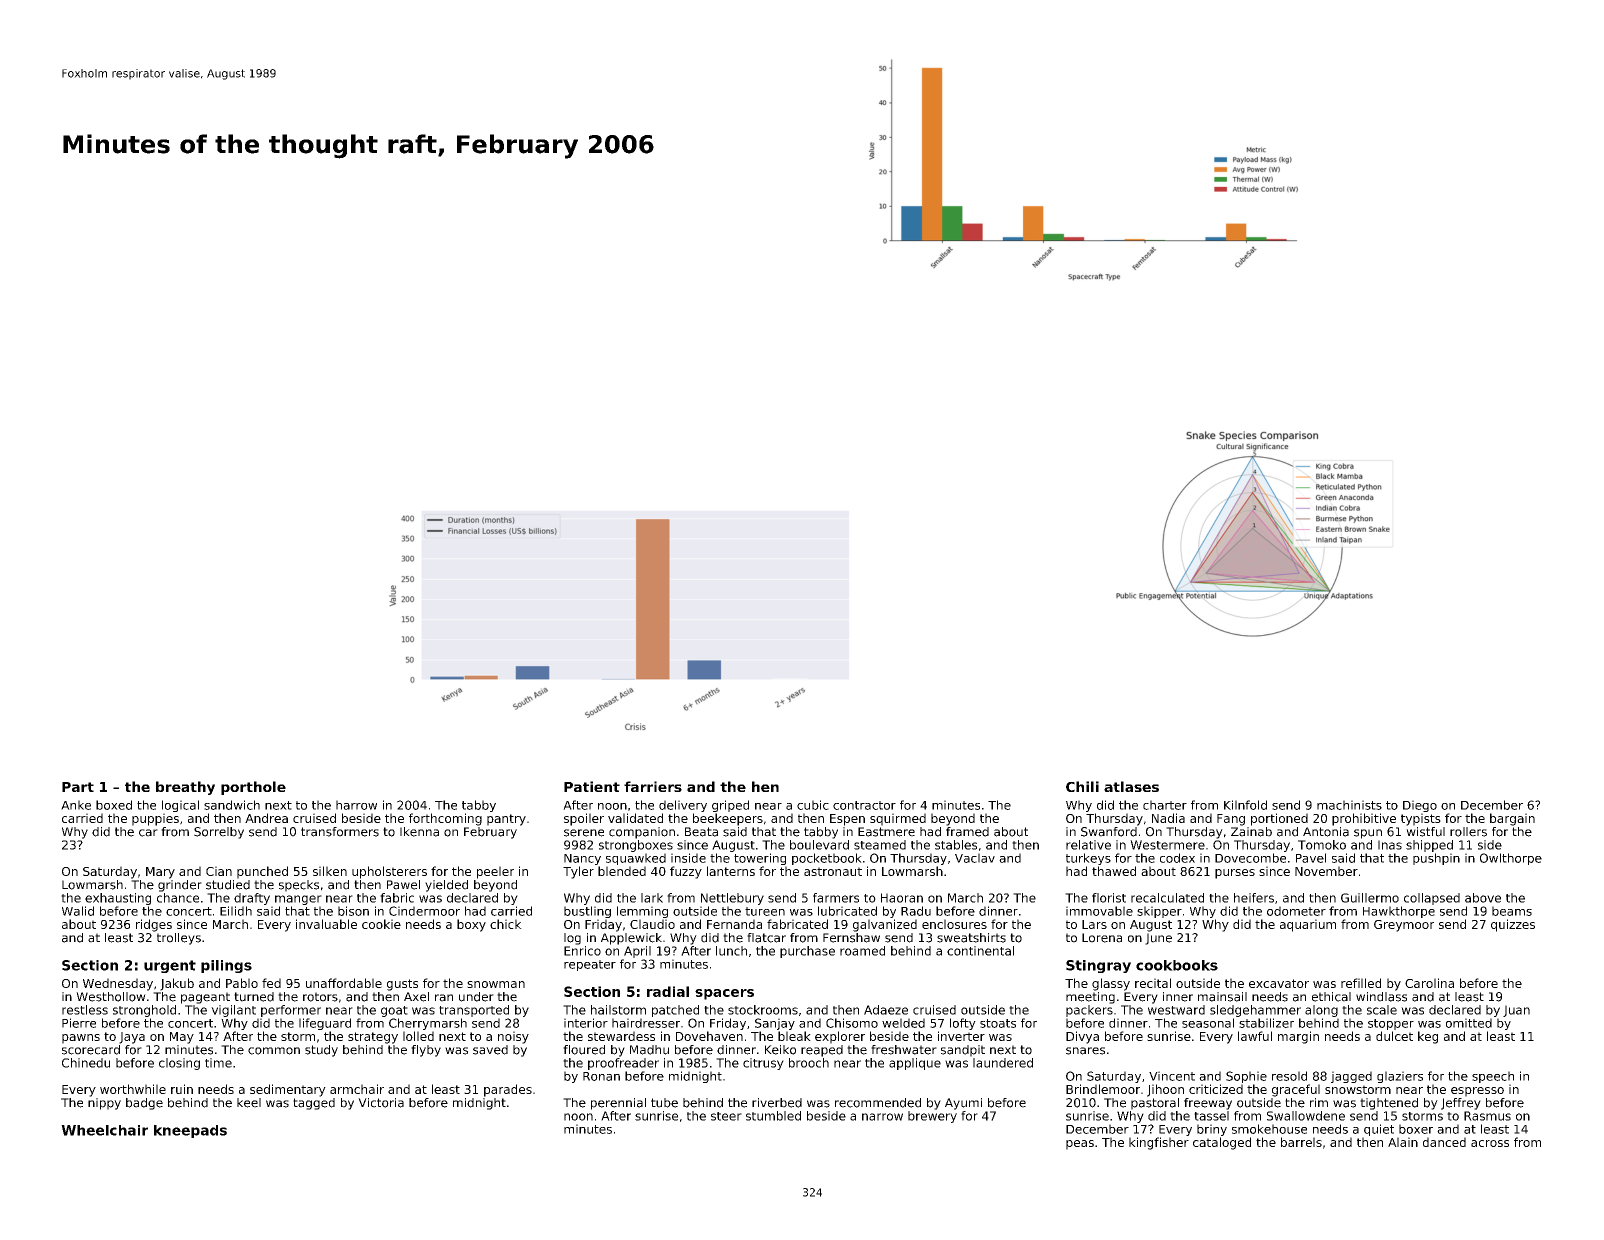  Describe the element at coordinates (1513, 925) in the image. I see `quizzes` at that location.
